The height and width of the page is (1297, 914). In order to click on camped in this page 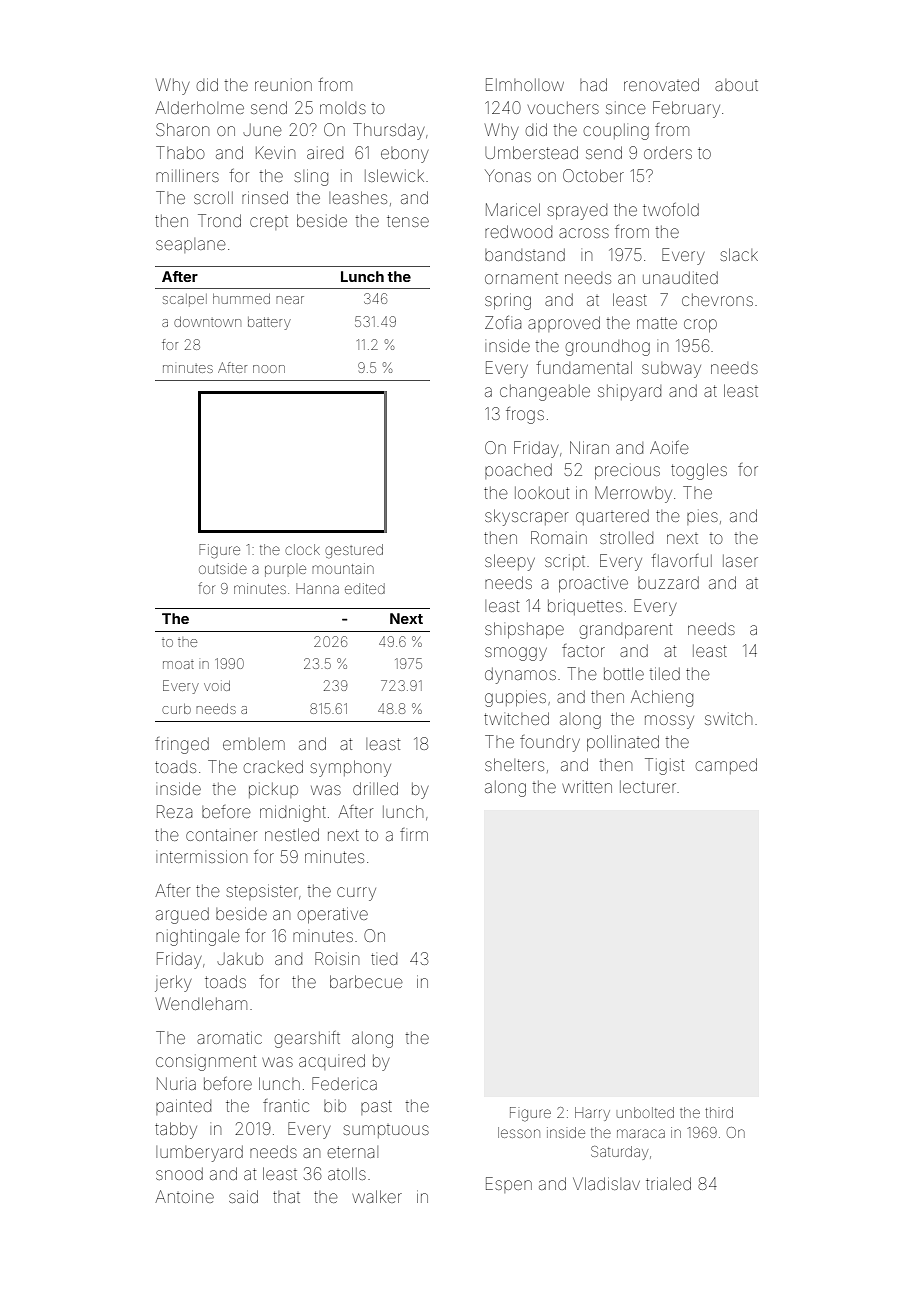, I will do `click(726, 766)`.
